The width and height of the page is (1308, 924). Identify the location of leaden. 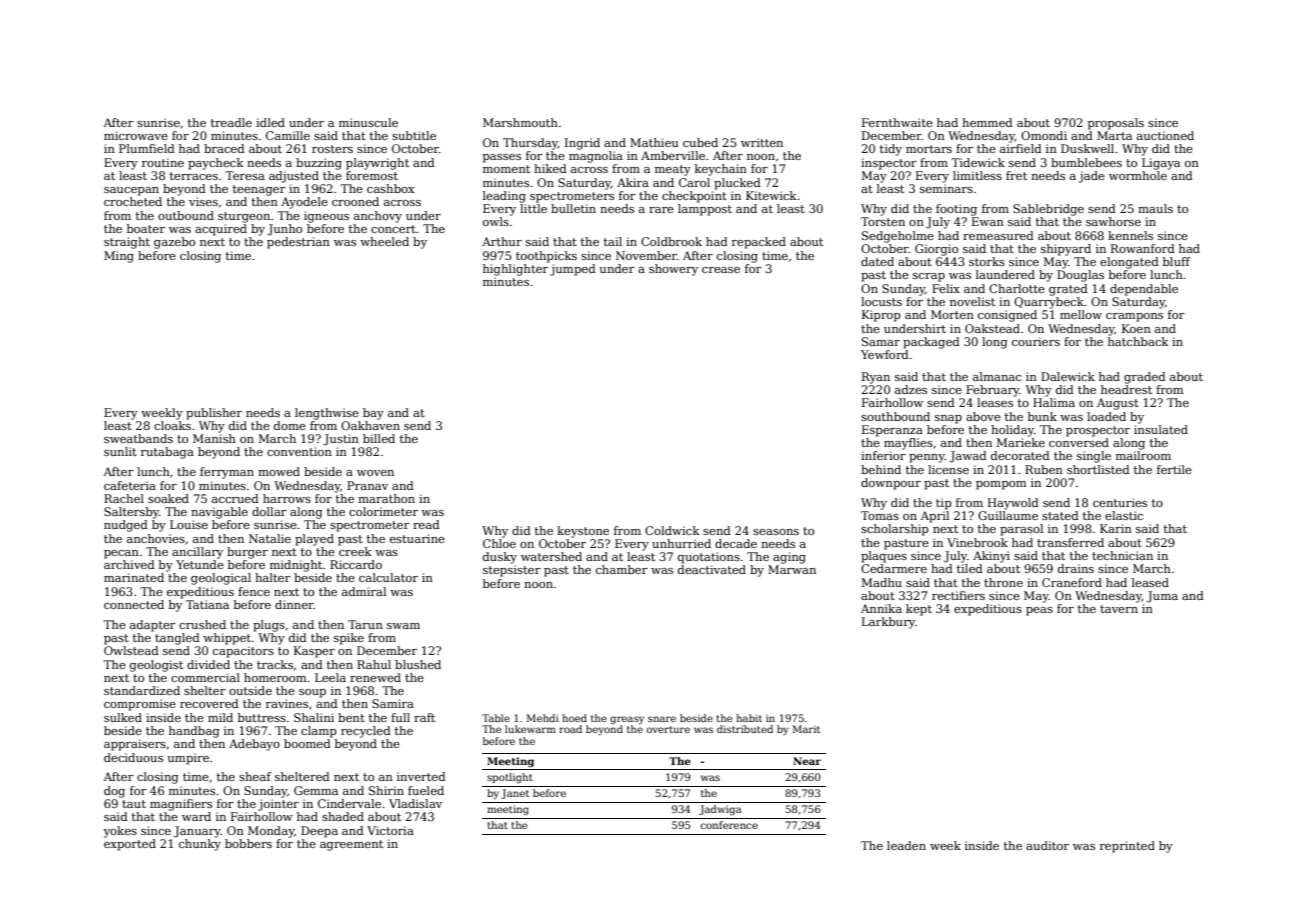
(906, 845).
